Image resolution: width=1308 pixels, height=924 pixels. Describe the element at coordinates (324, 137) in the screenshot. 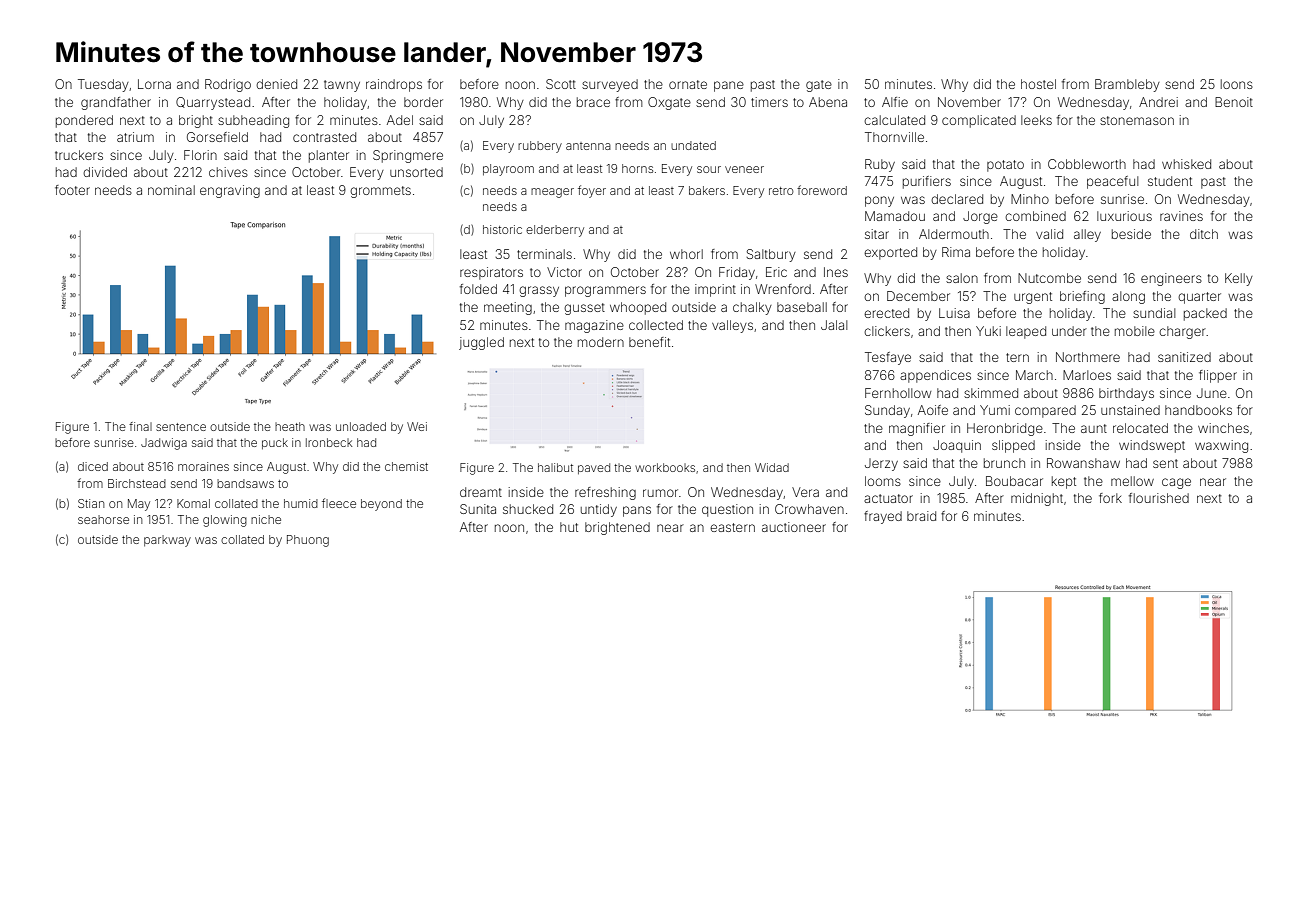

I see `contrasted` at that location.
